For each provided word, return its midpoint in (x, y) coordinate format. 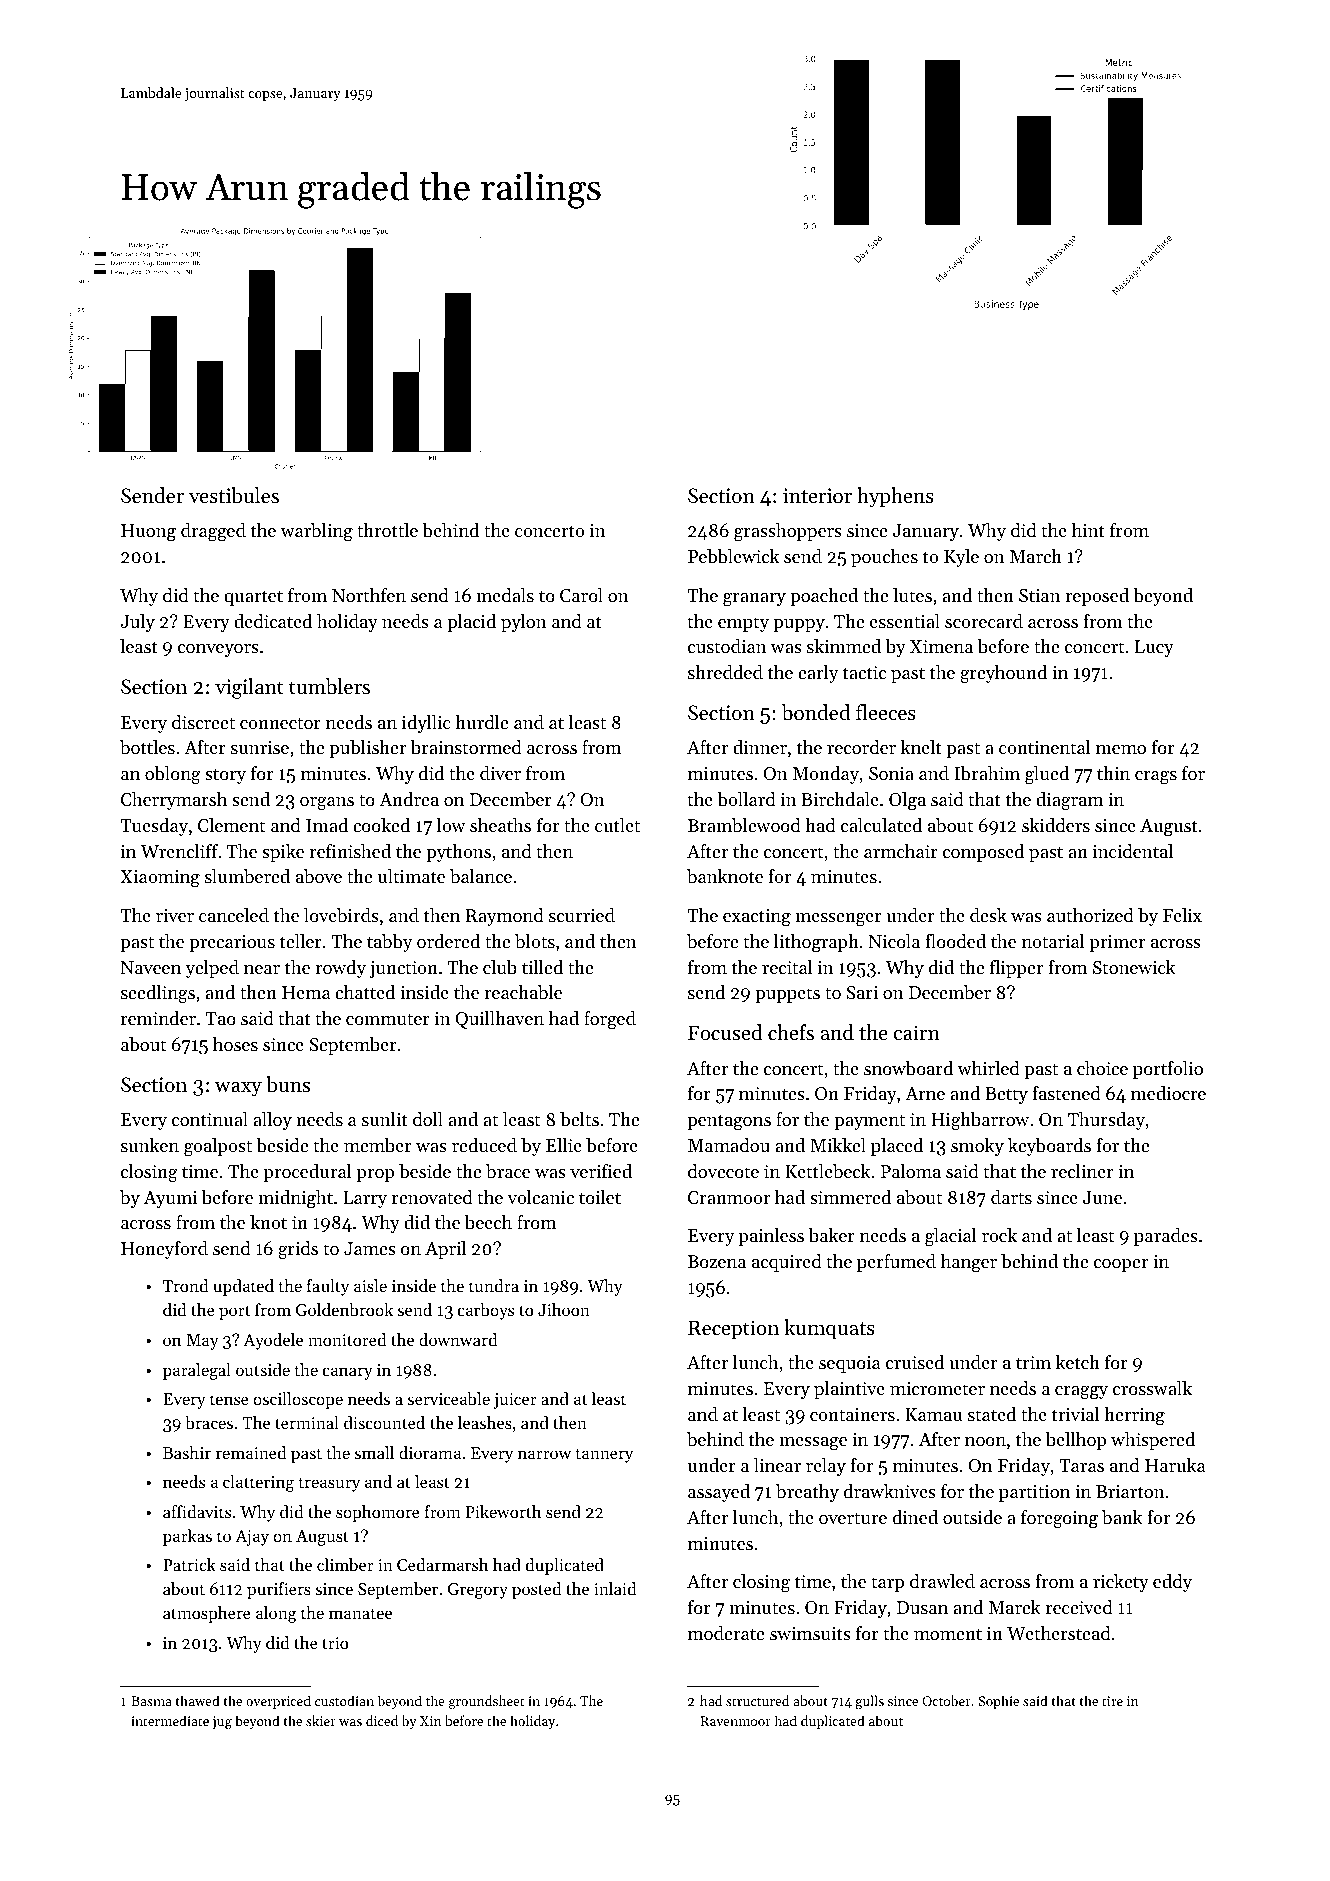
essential (905, 621)
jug (222, 1722)
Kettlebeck (828, 1171)
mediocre (1168, 1093)
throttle (387, 530)
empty (743, 624)
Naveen (151, 967)
